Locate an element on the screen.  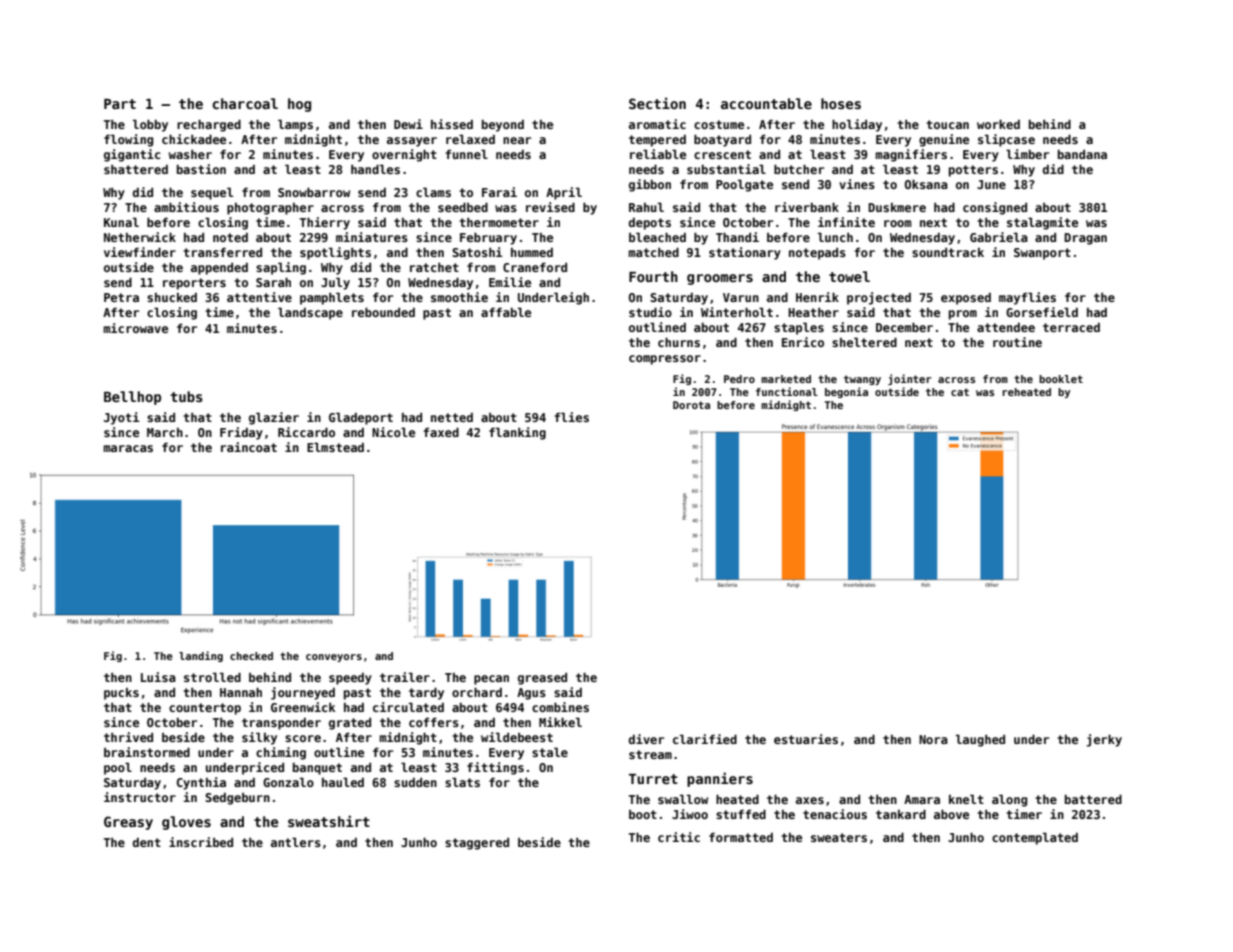
greased is located at coordinates (542, 679).
